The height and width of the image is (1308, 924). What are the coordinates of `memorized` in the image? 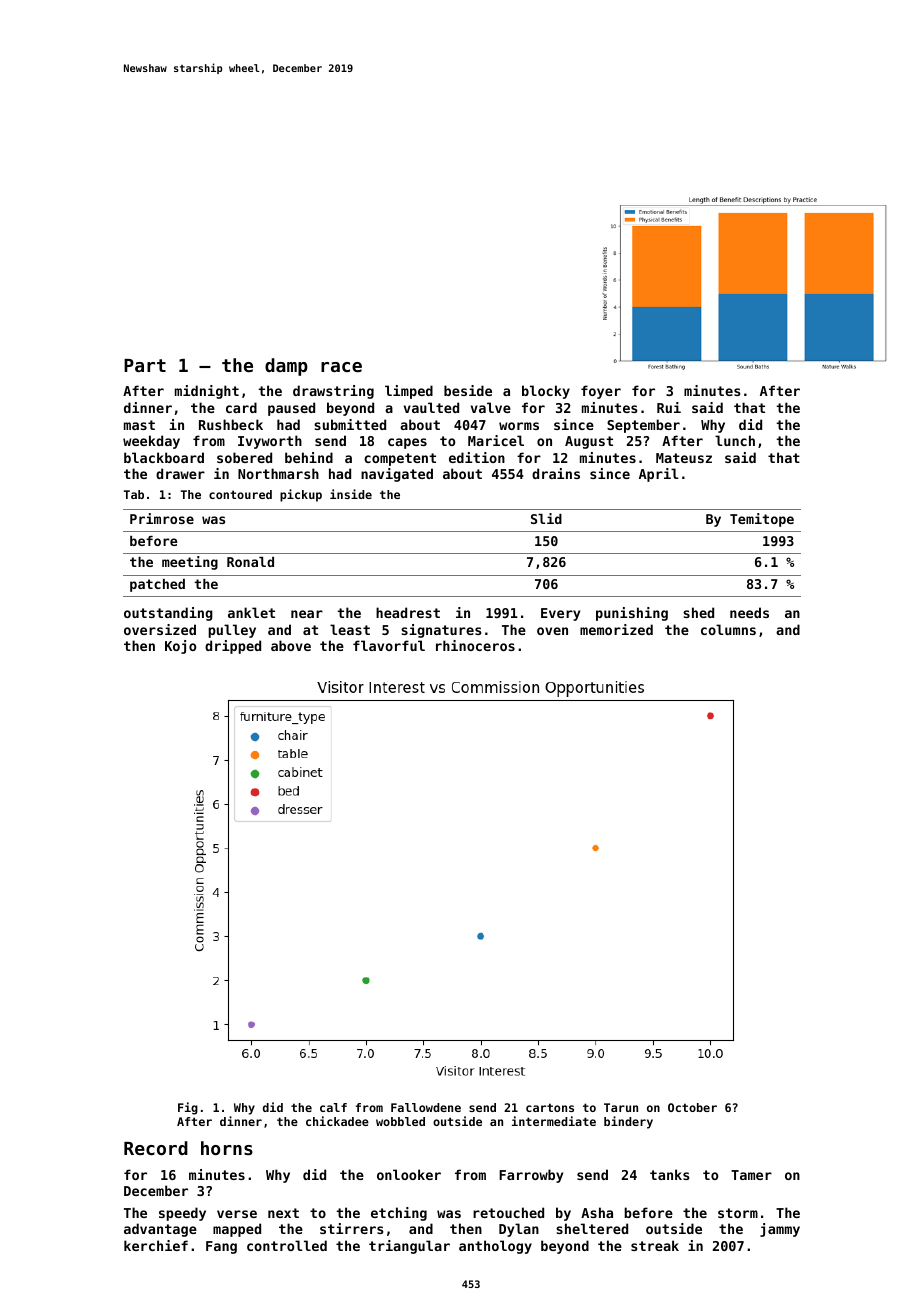 It's located at (616, 629).
